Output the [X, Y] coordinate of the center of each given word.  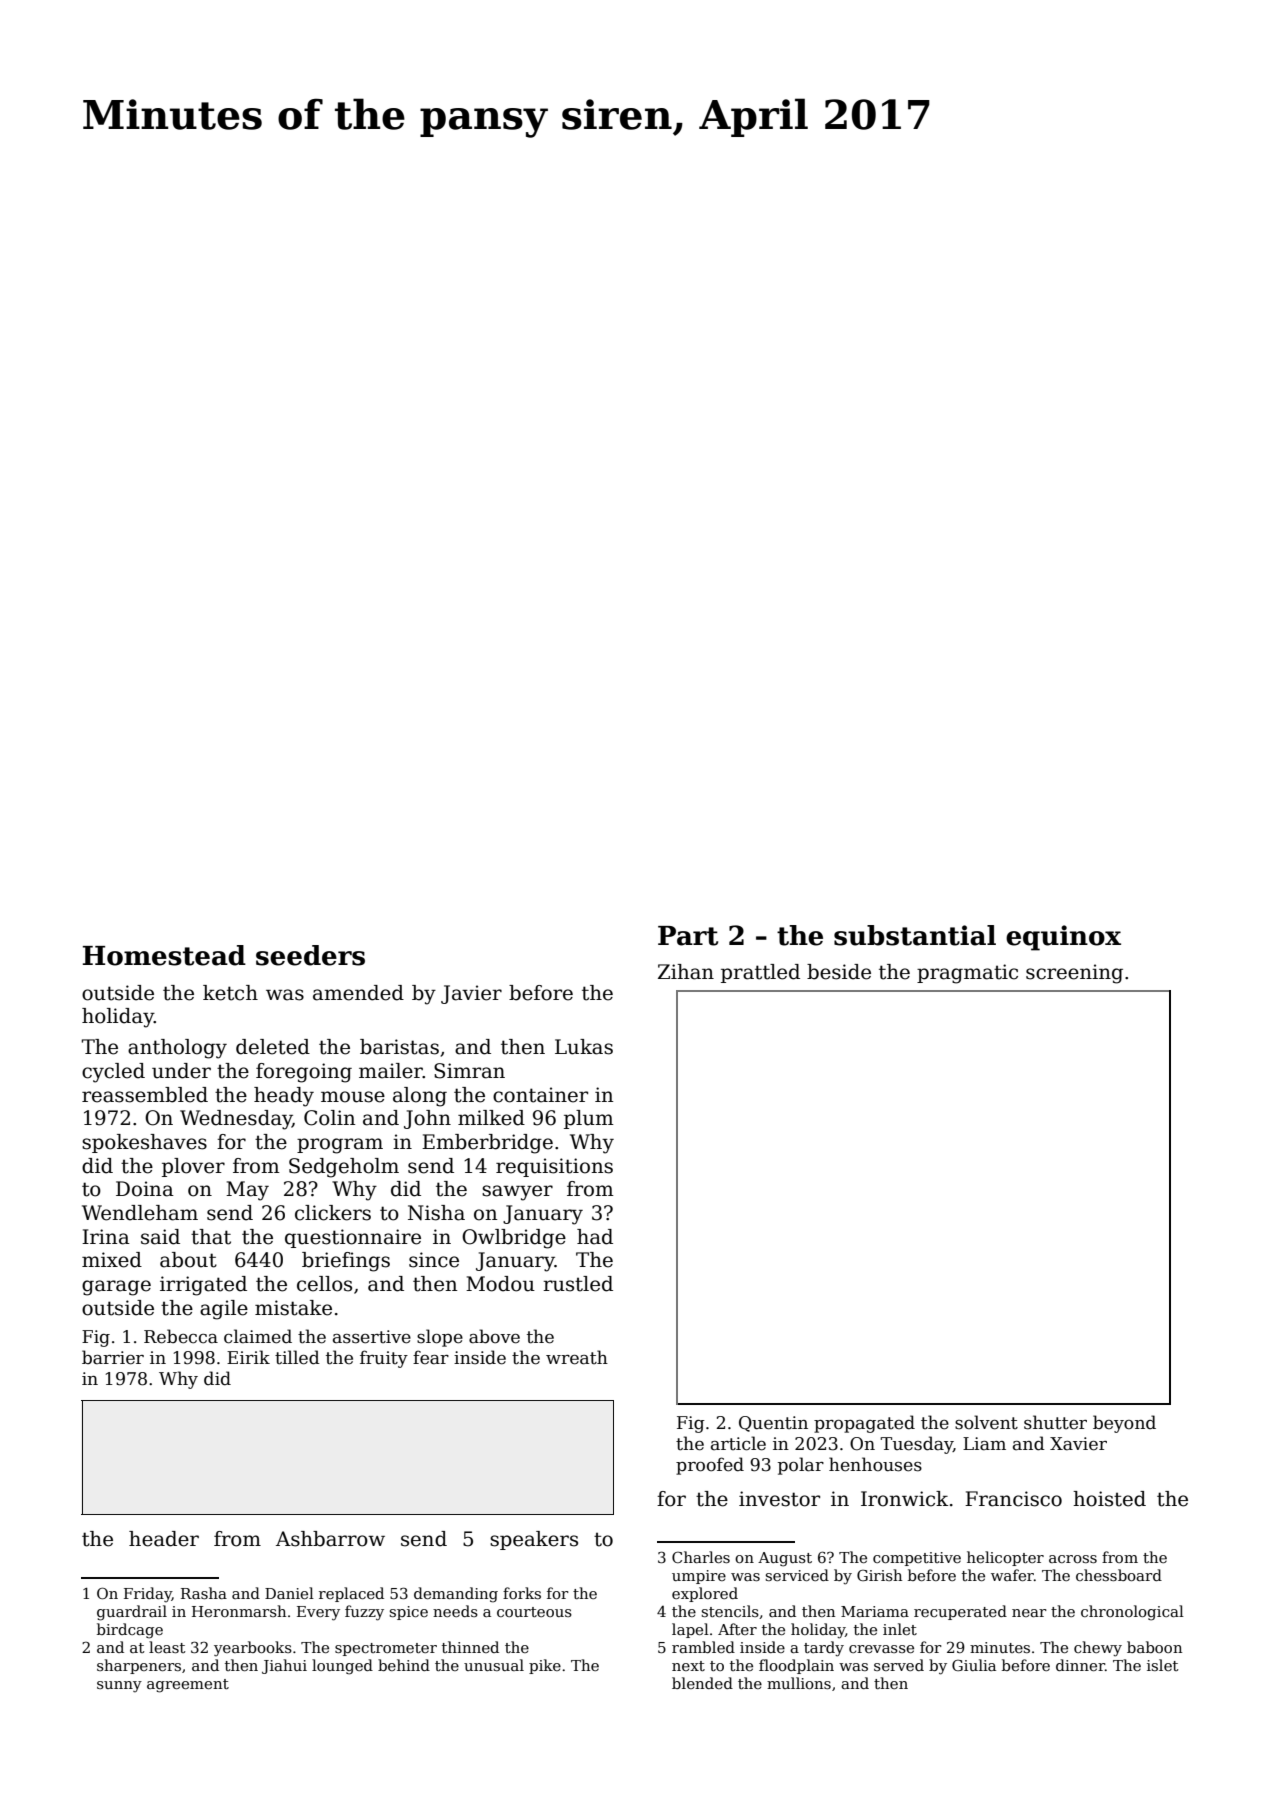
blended [702, 1683]
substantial [915, 935]
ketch [230, 993]
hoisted [1109, 1499]
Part [688, 936]
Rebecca [181, 1336]
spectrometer [386, 1649]
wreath [577, 1357]
